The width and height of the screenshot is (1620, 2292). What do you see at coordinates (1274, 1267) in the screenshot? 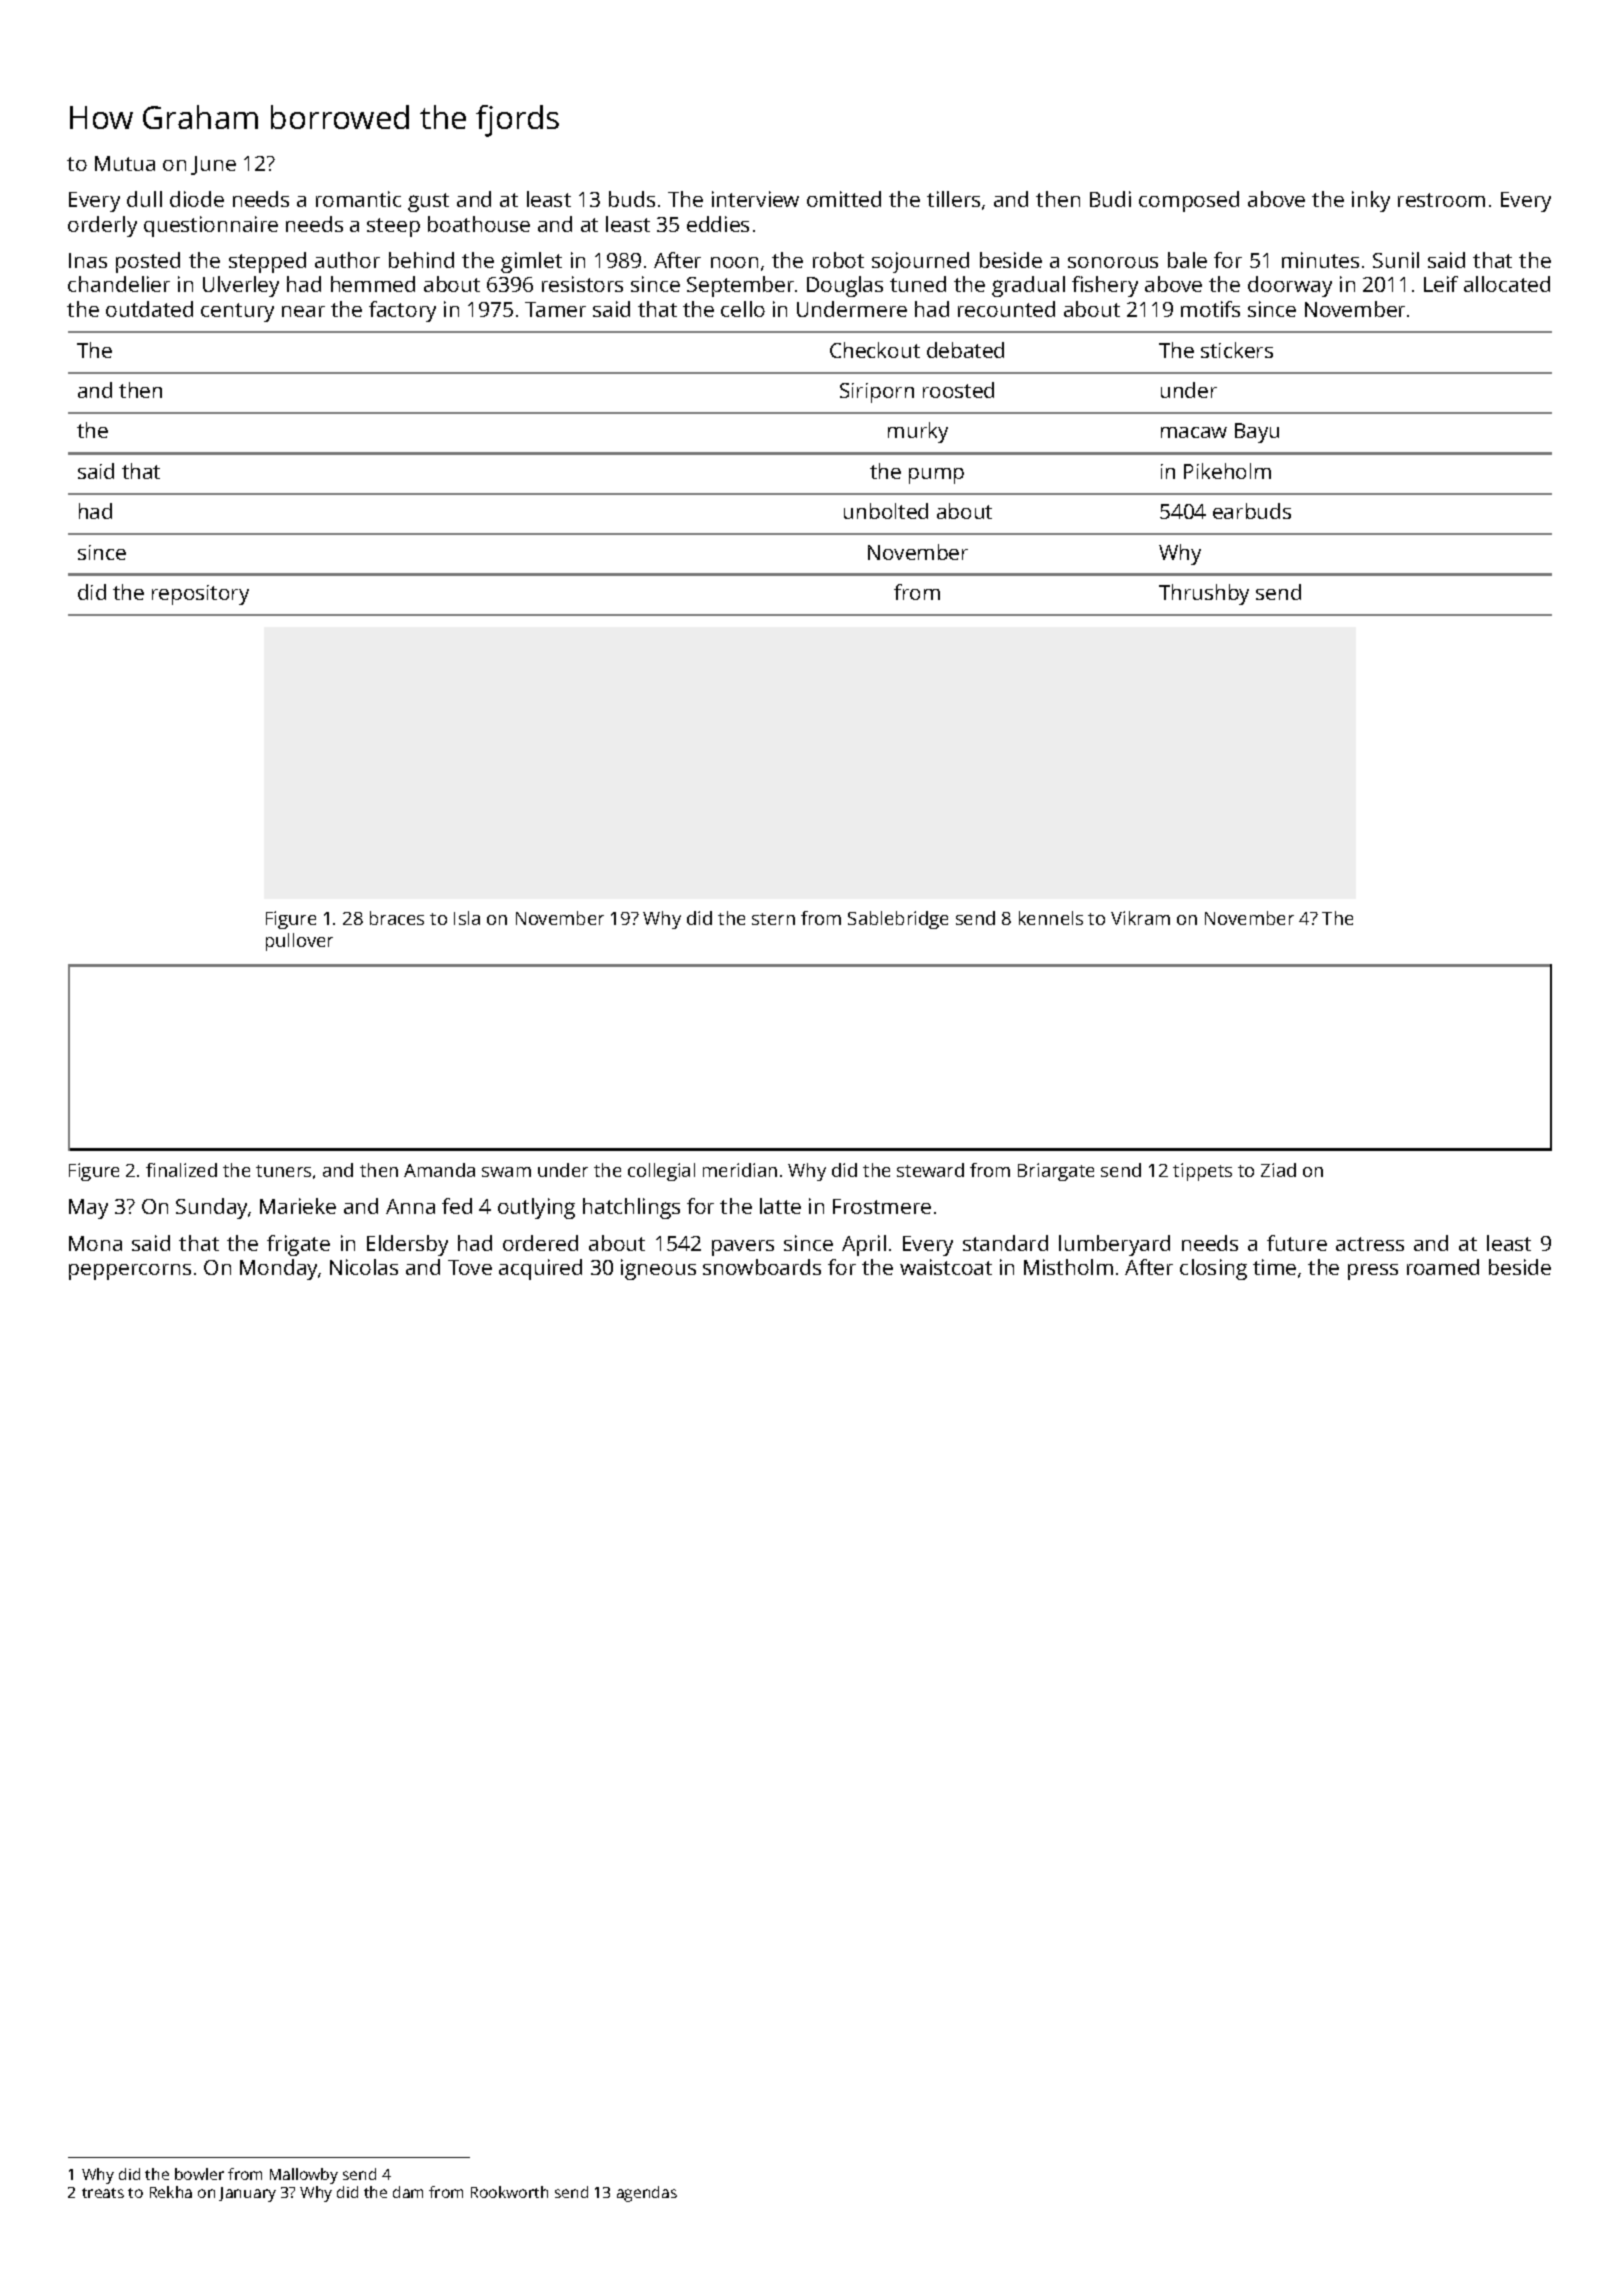
I see `time` at bounding box center [1274, 1267].
